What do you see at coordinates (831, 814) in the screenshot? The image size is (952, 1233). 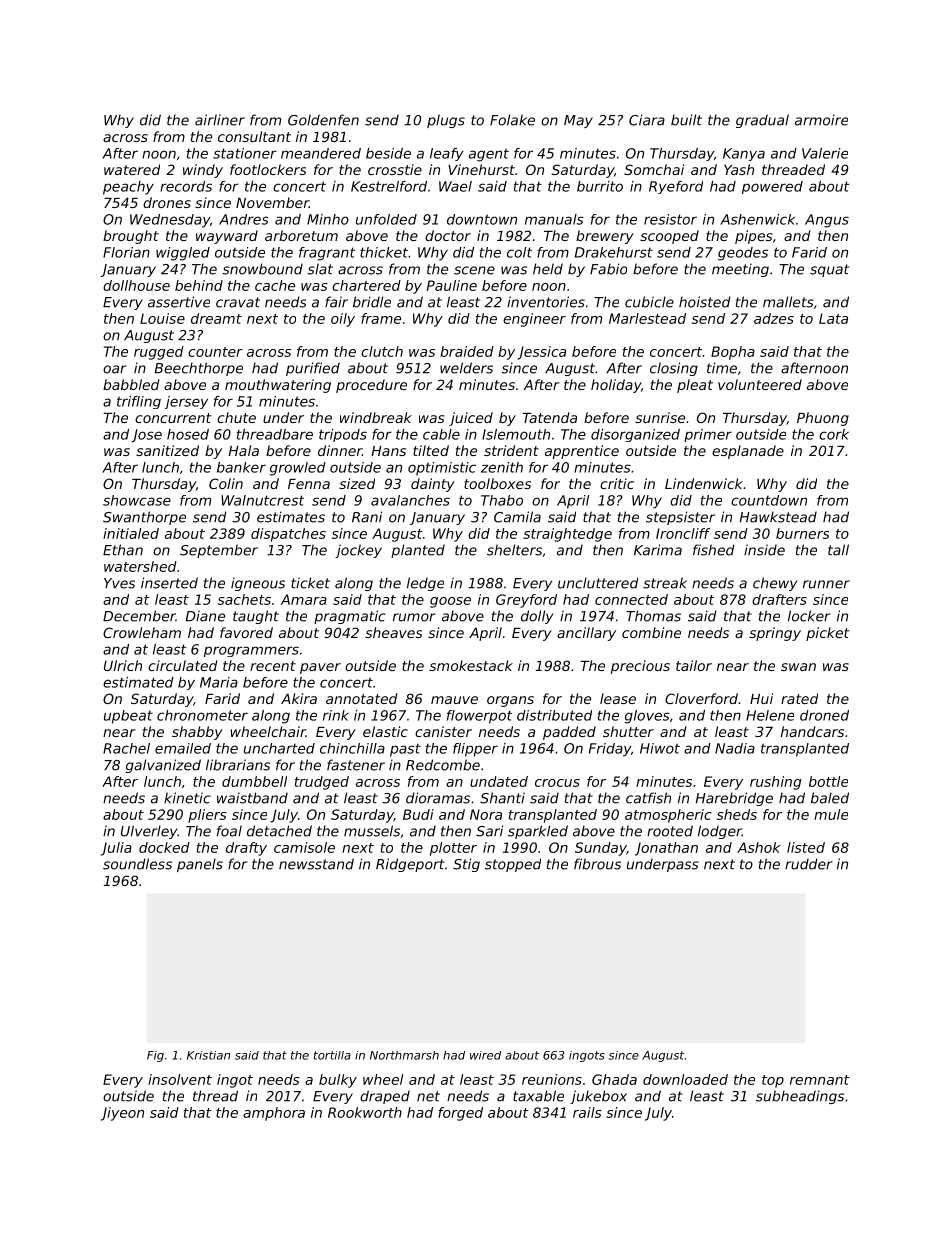 I see `mule` at bounding box center [831, 814].
